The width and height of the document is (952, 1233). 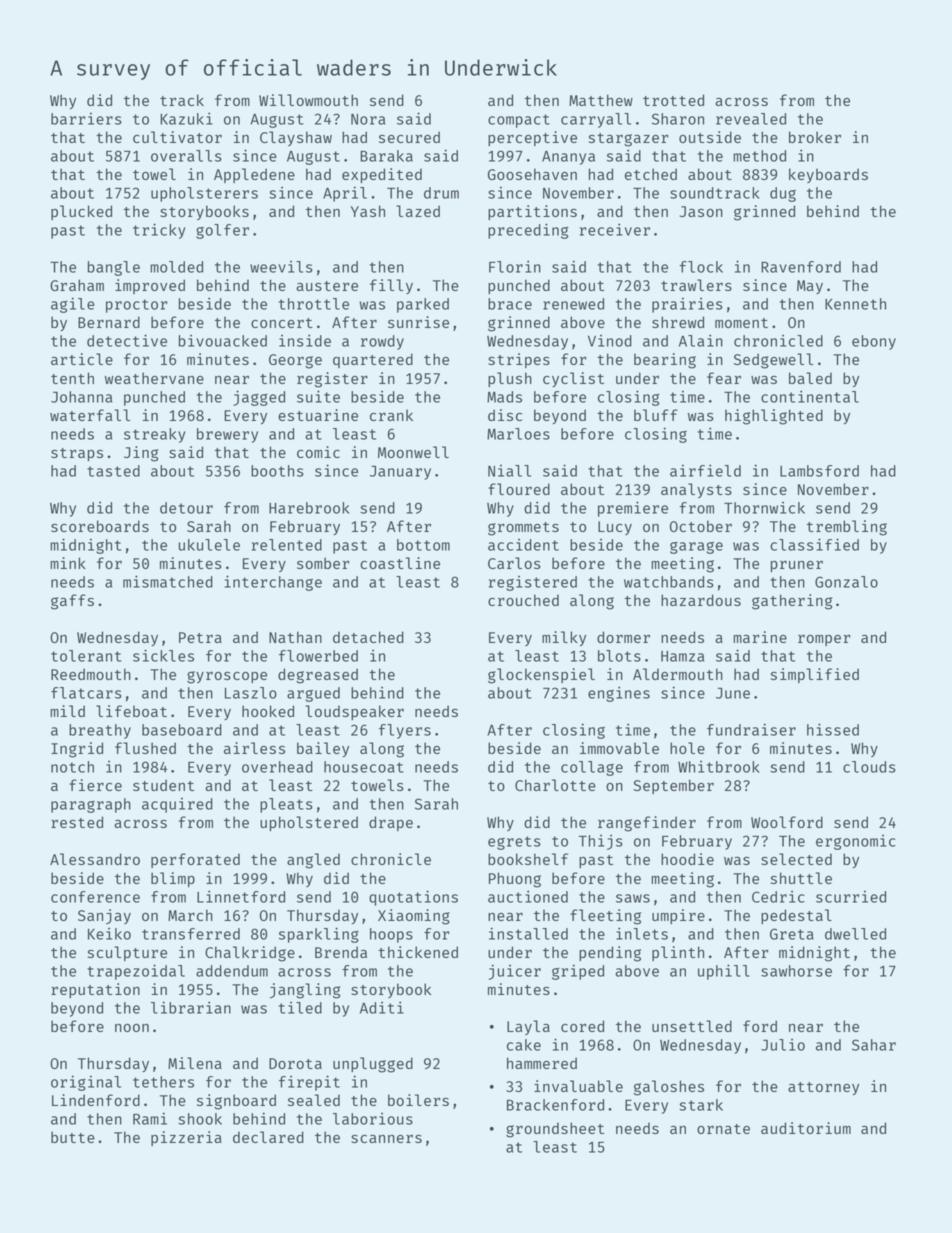 What do you see at coordinates (810, 287) in the document?
I see `May` at bounding box center [810, 287].
